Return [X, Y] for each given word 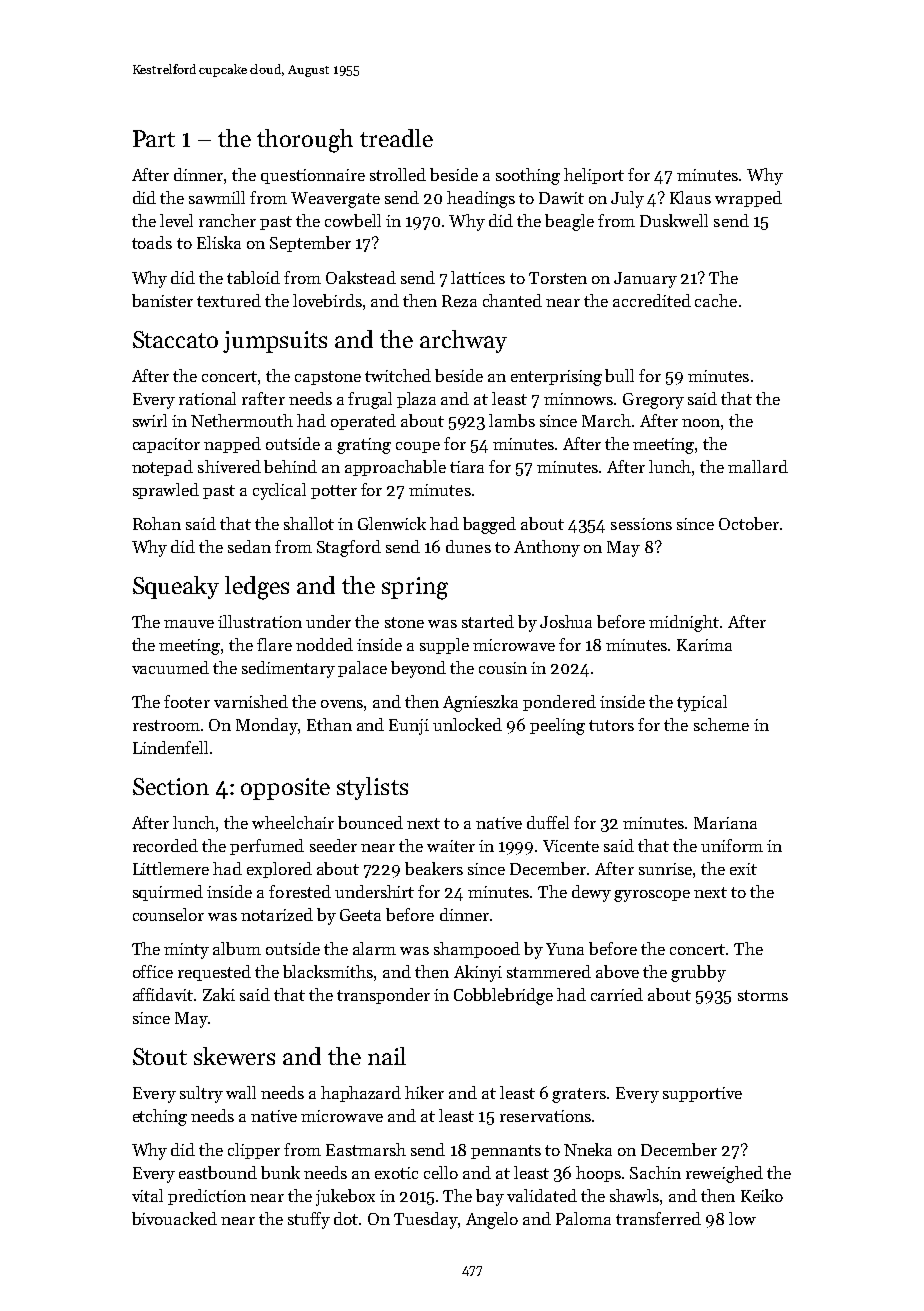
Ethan [329, 724]
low [742, 1218]
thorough [305, 141]
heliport [594, 176]
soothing [528, 176]
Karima [704, 645]
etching [160, 1117]
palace [362, 669]
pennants [506, 1152]
